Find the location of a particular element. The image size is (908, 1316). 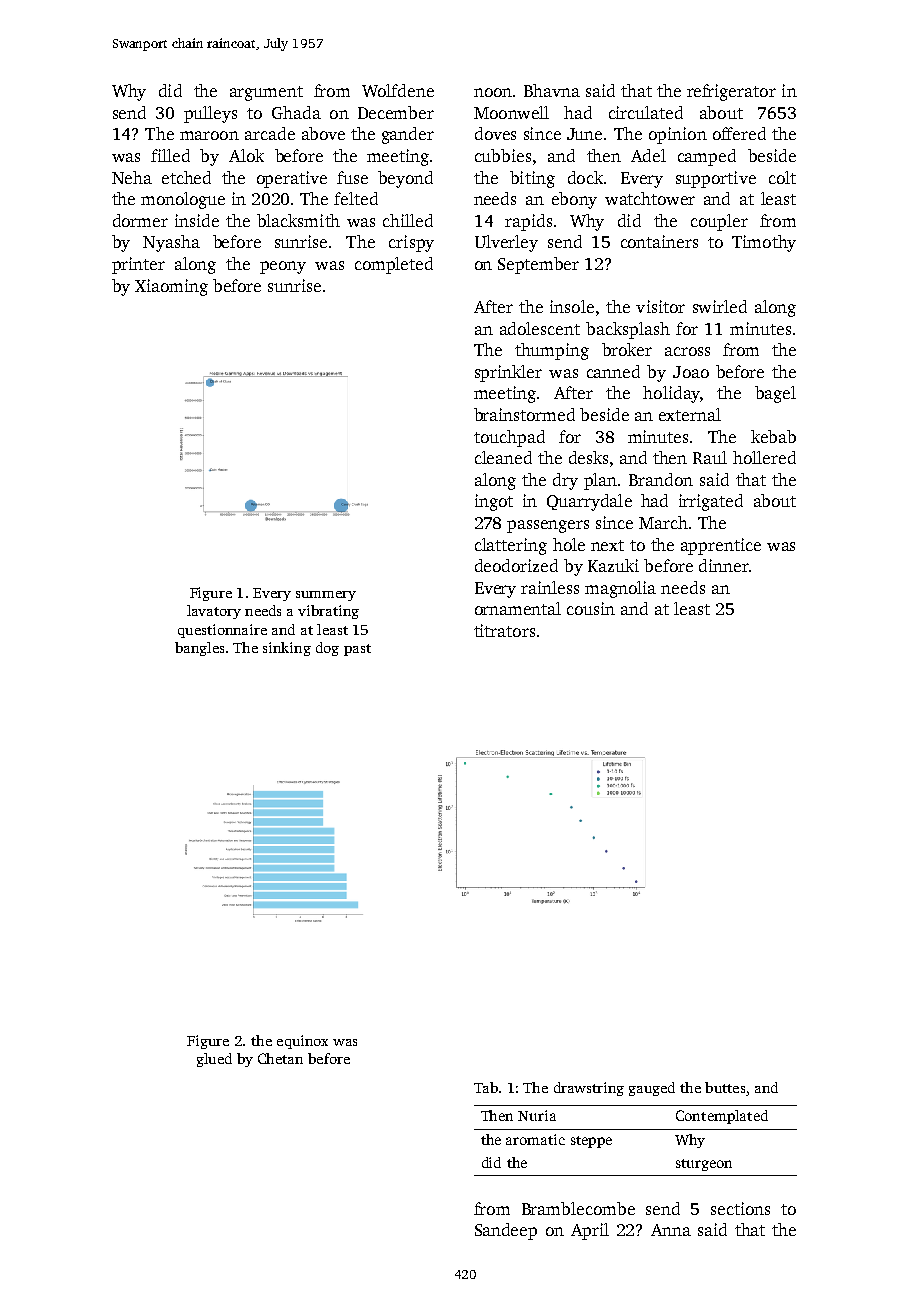

glued is located at coordinates (214, 1060).
